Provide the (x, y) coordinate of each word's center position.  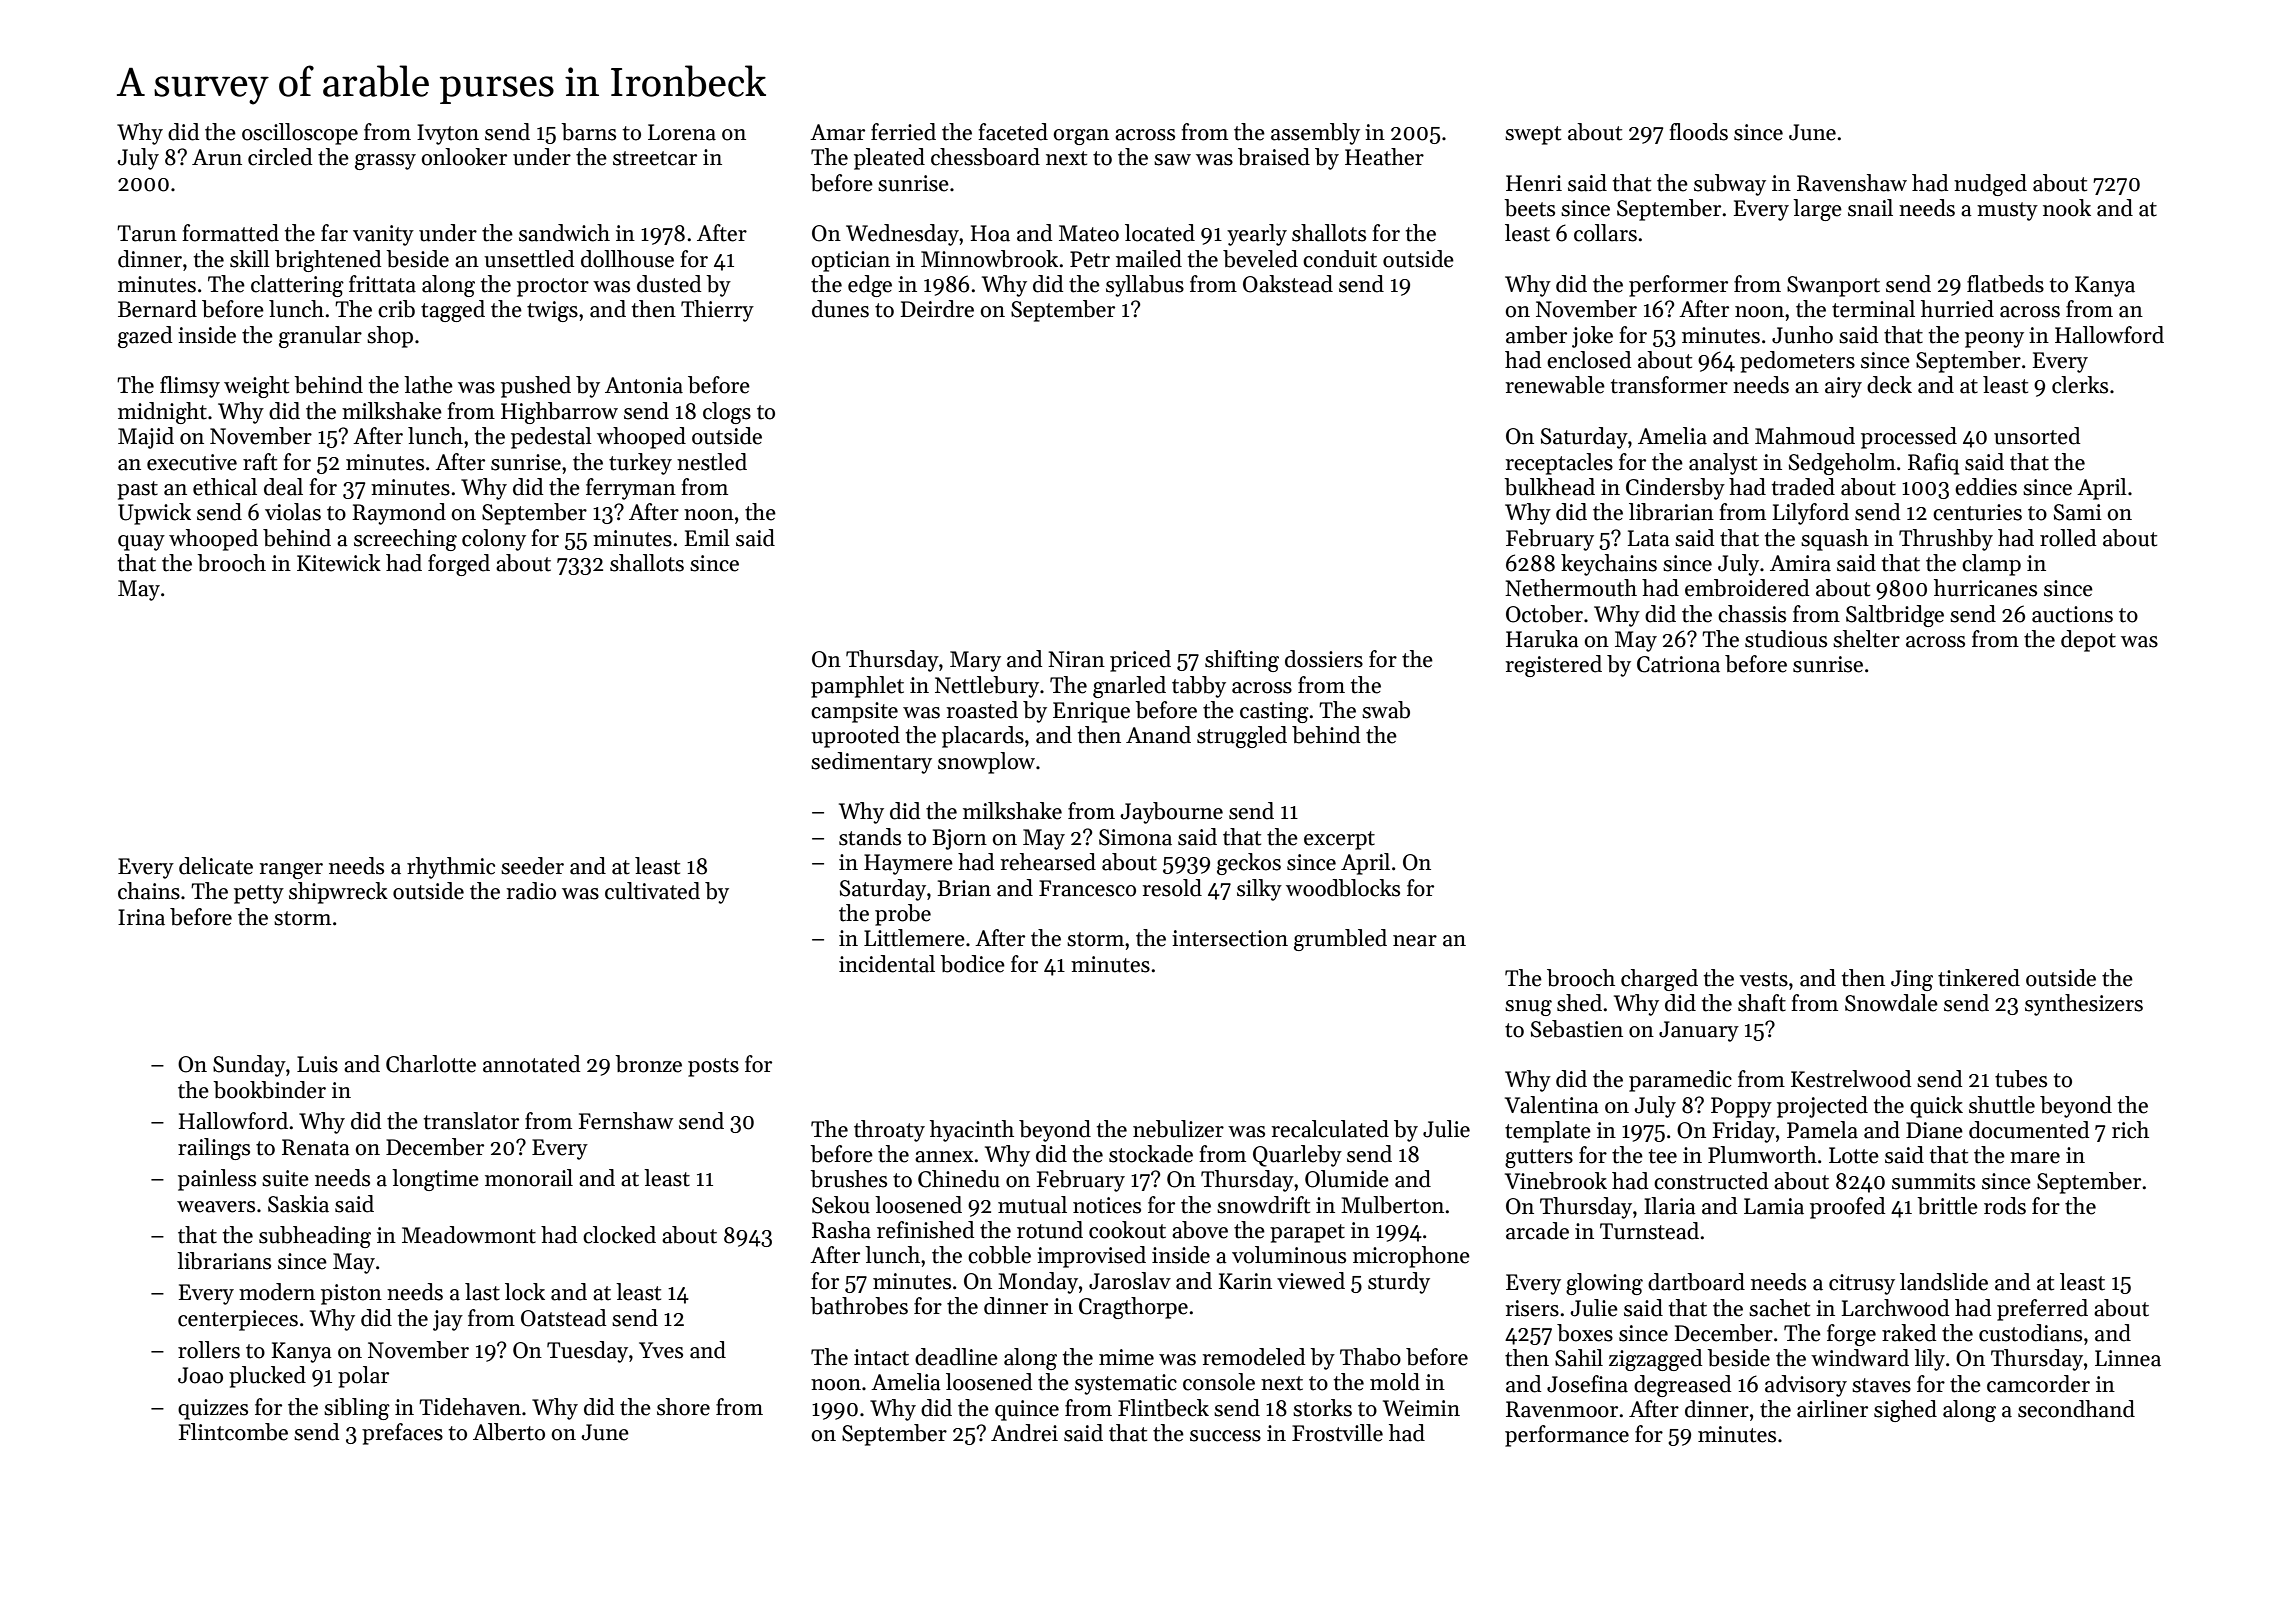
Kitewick (339, 563)
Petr (1090, 259)
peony (1994, 340)
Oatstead (563, 1318)
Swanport (1833, 286)
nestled (712, 462)
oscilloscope (300, 134)
